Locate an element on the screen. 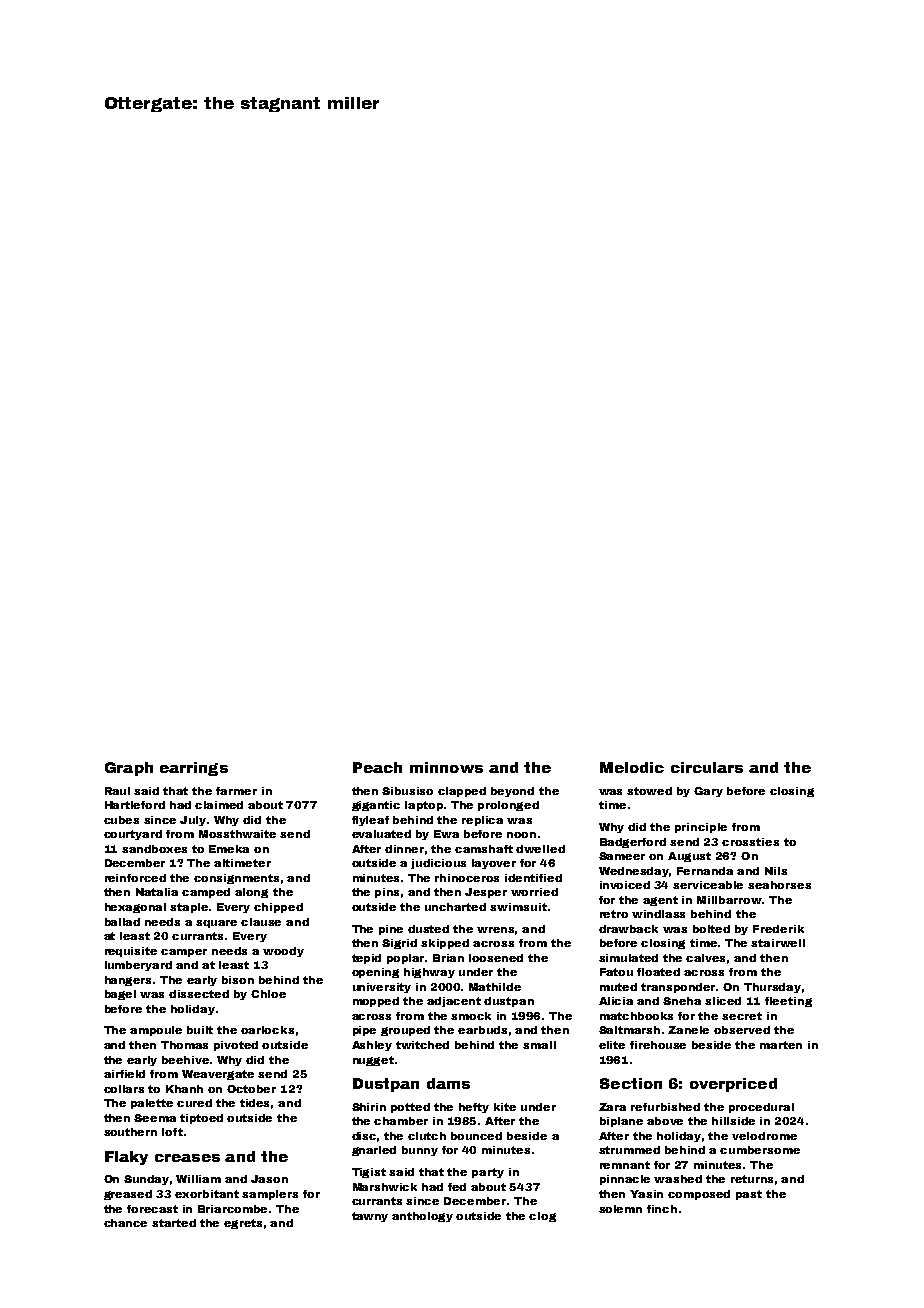  small is located at coordinates (539, 1045).
